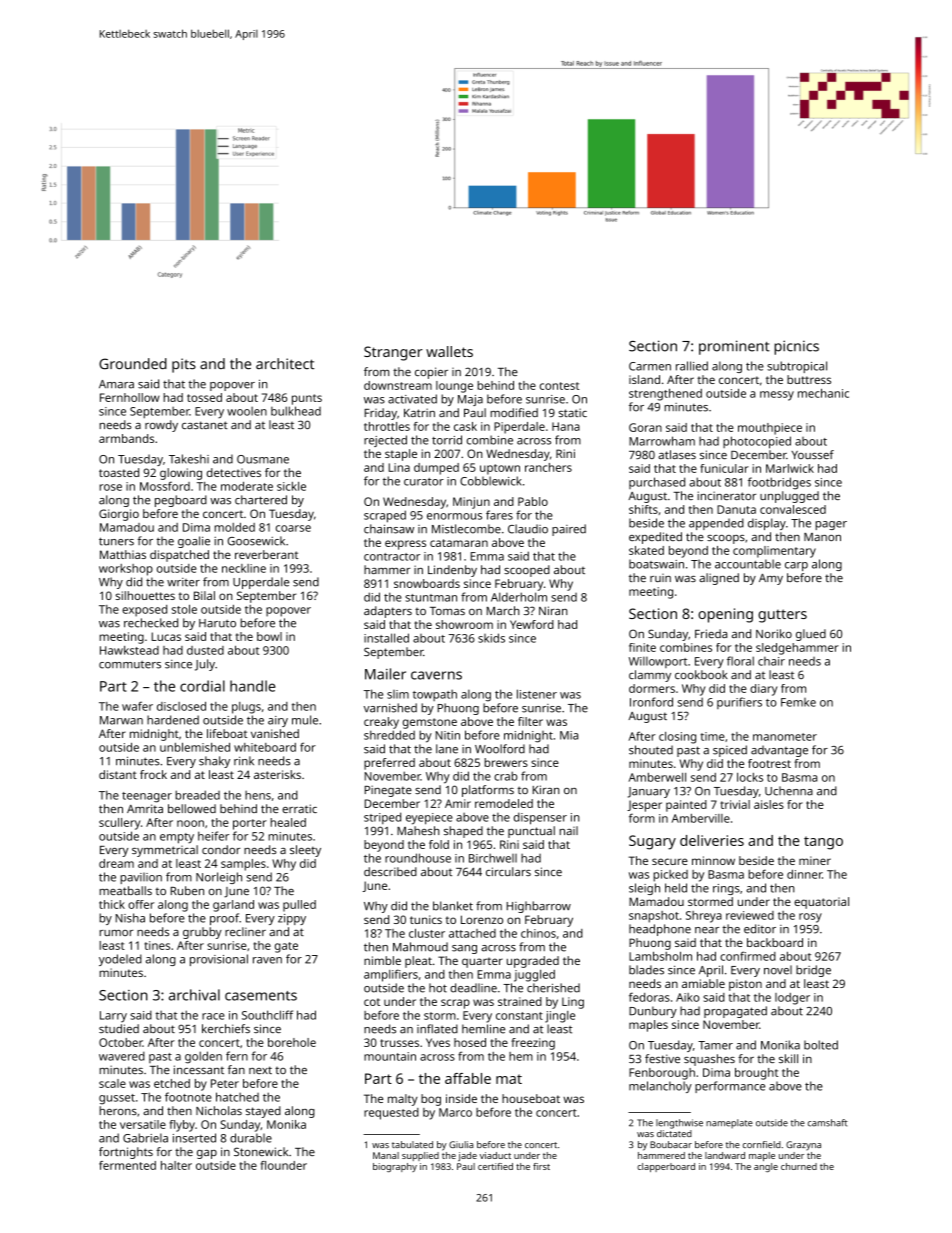 The width and height of the screenshot is (952, 1233). What do you see at coordinates (202, 686) in the screenshot?
I see `cordial` at bounding box center [202, 686].
